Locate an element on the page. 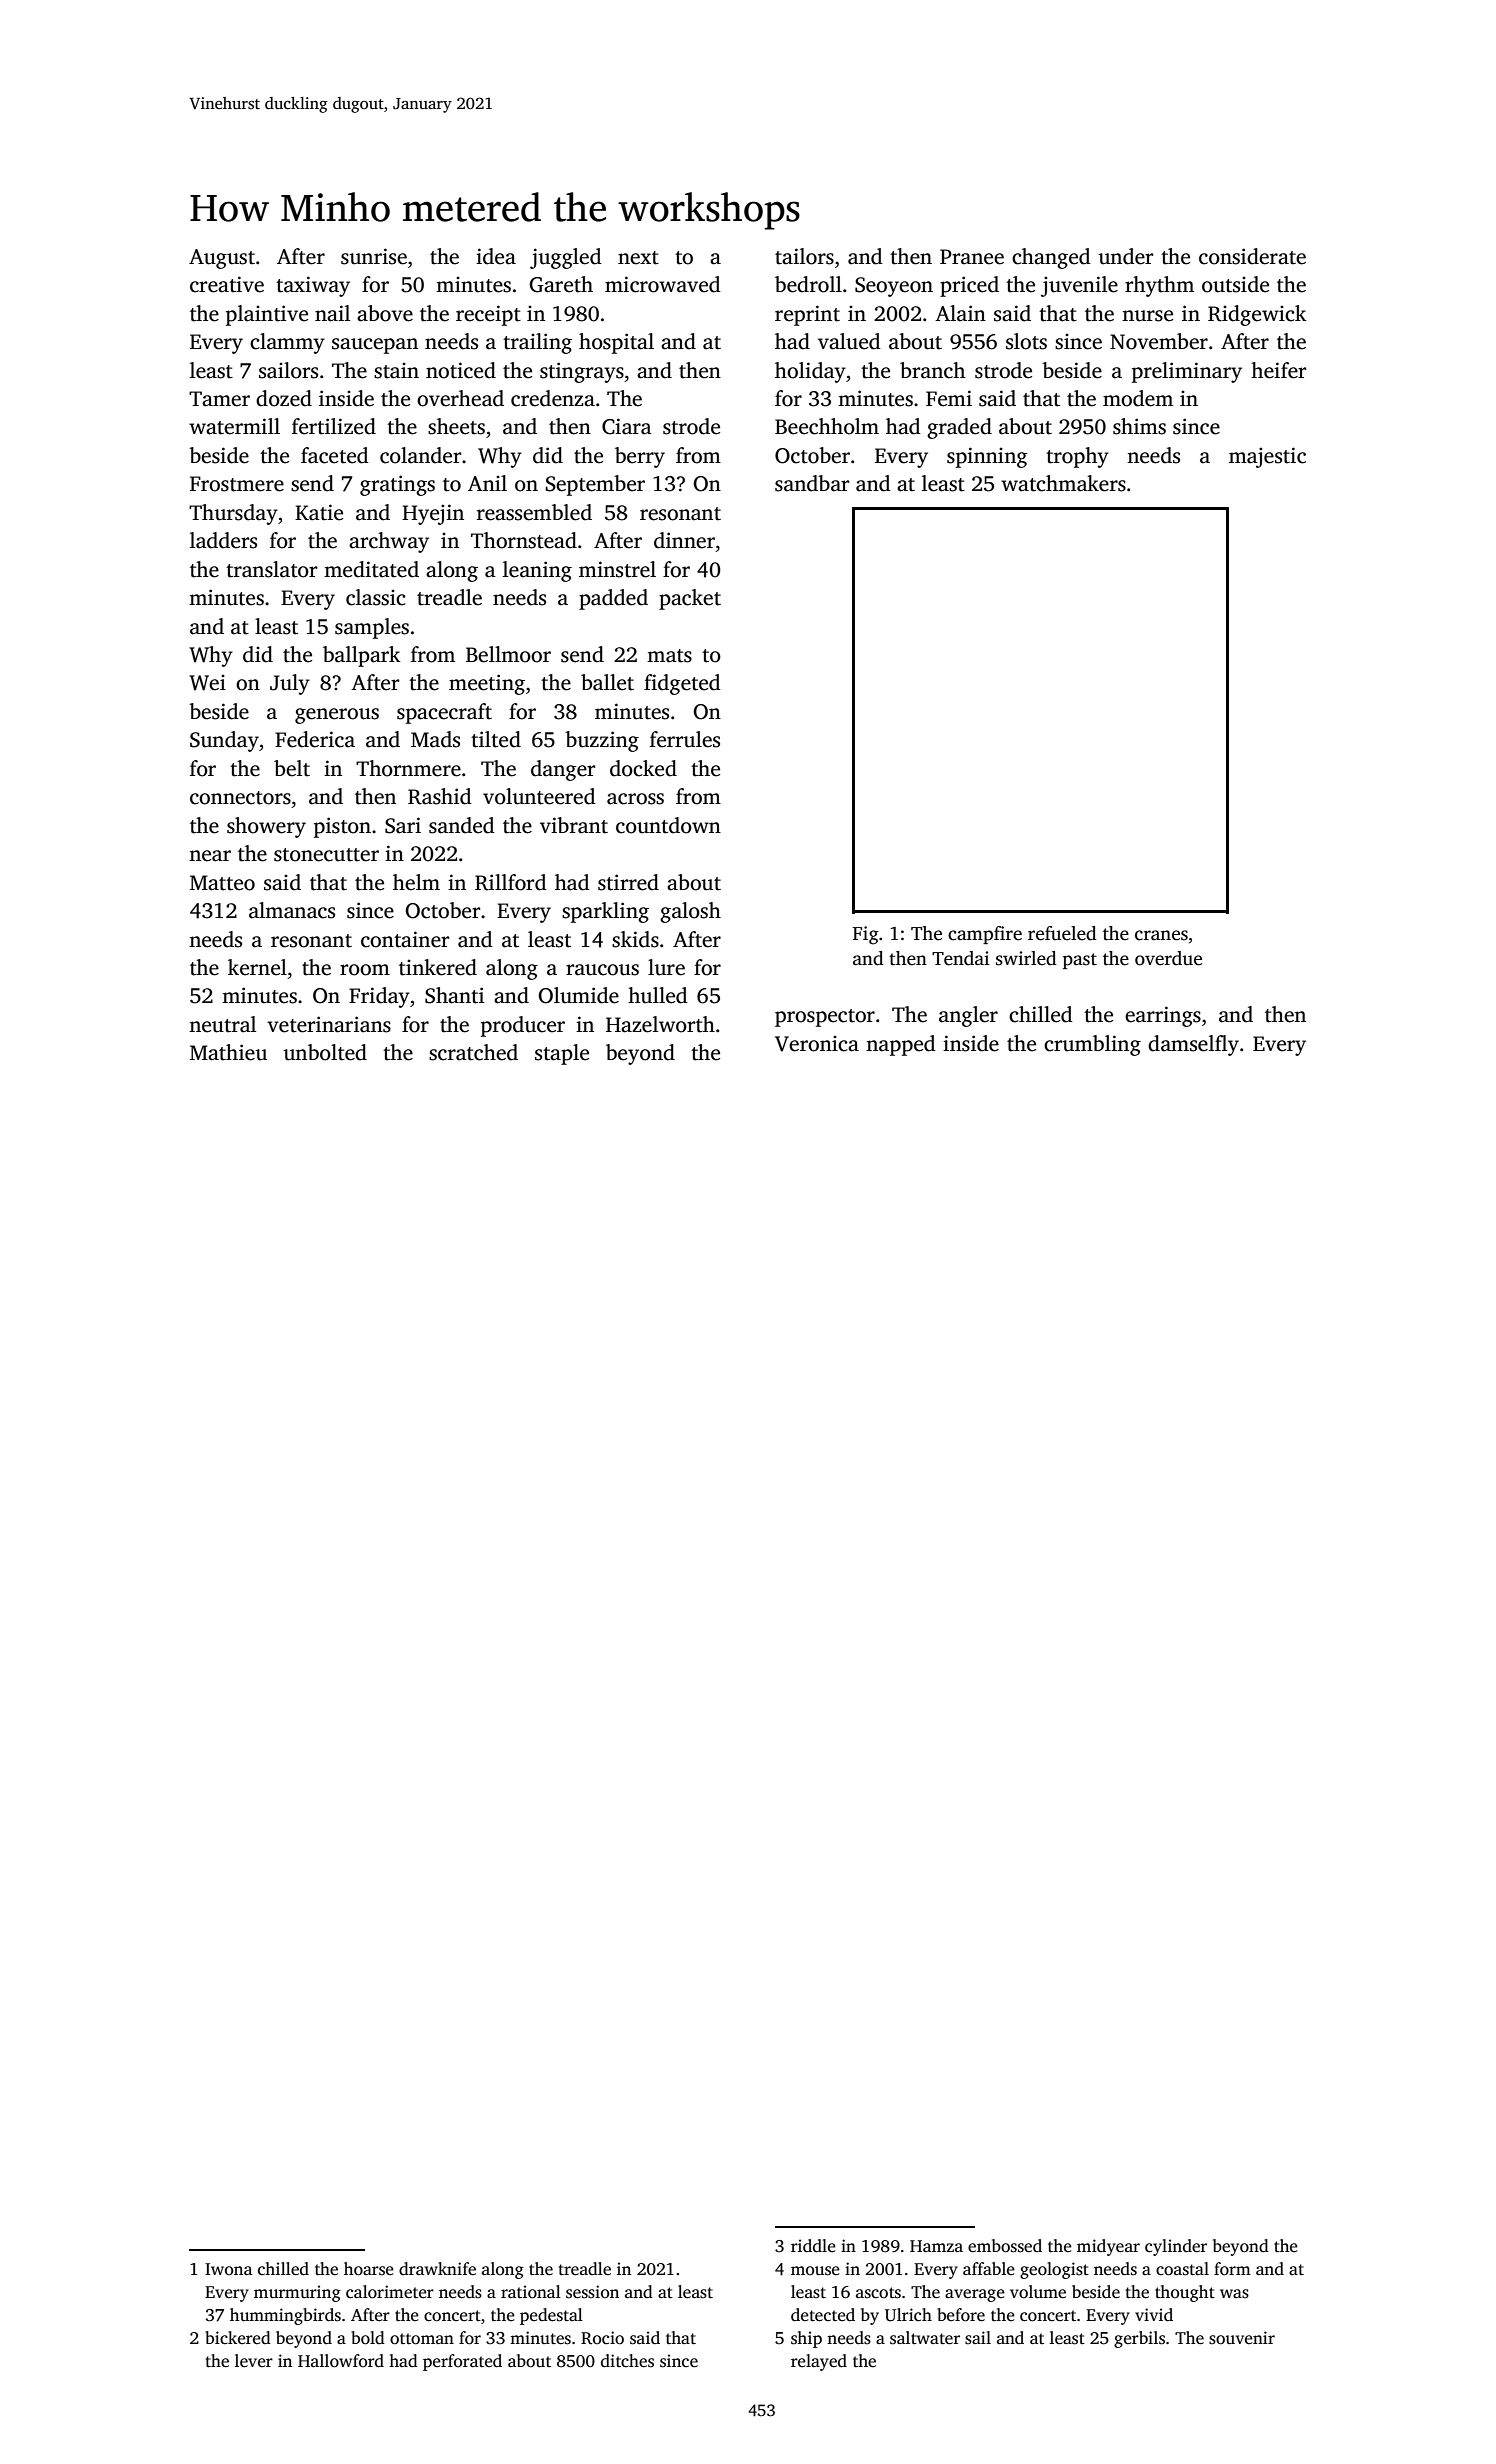 Image resolution: width=1496 pixels, height=2464 pixels. riddle is located at coordinates (813, 2246).
